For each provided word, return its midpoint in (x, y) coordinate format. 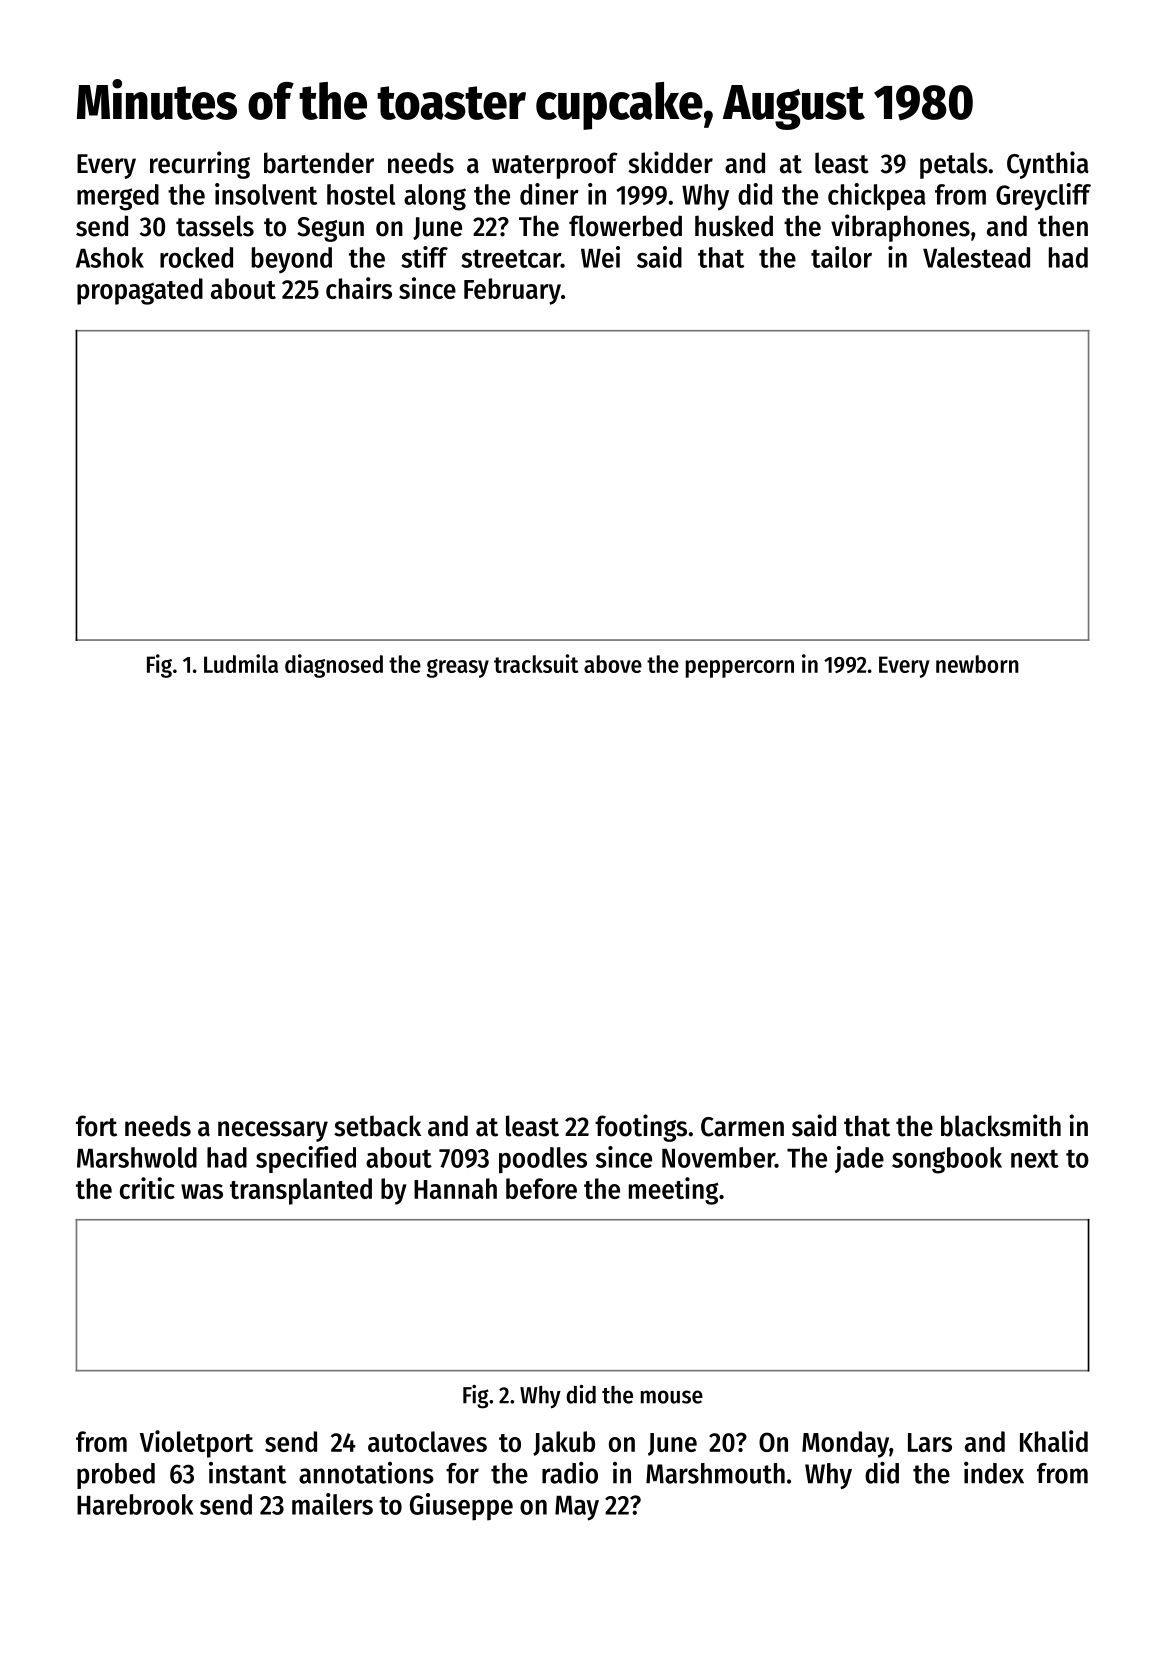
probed (116, 1476)
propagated (140, 291)
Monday (845, 1444)
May (577, 1508)
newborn (977, 664)
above (613, 664)
